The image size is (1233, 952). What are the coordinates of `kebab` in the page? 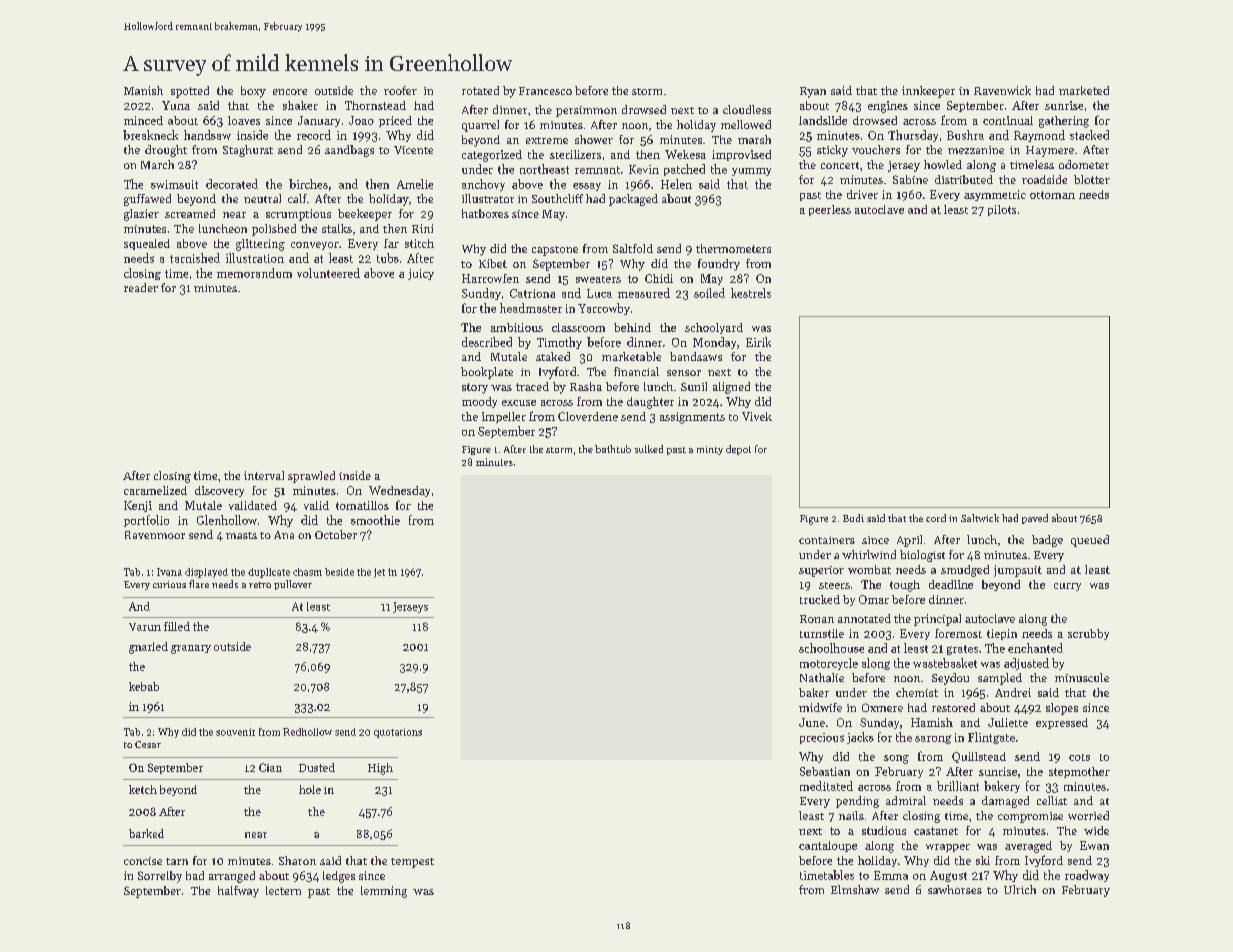 It's located at (144, 686).
